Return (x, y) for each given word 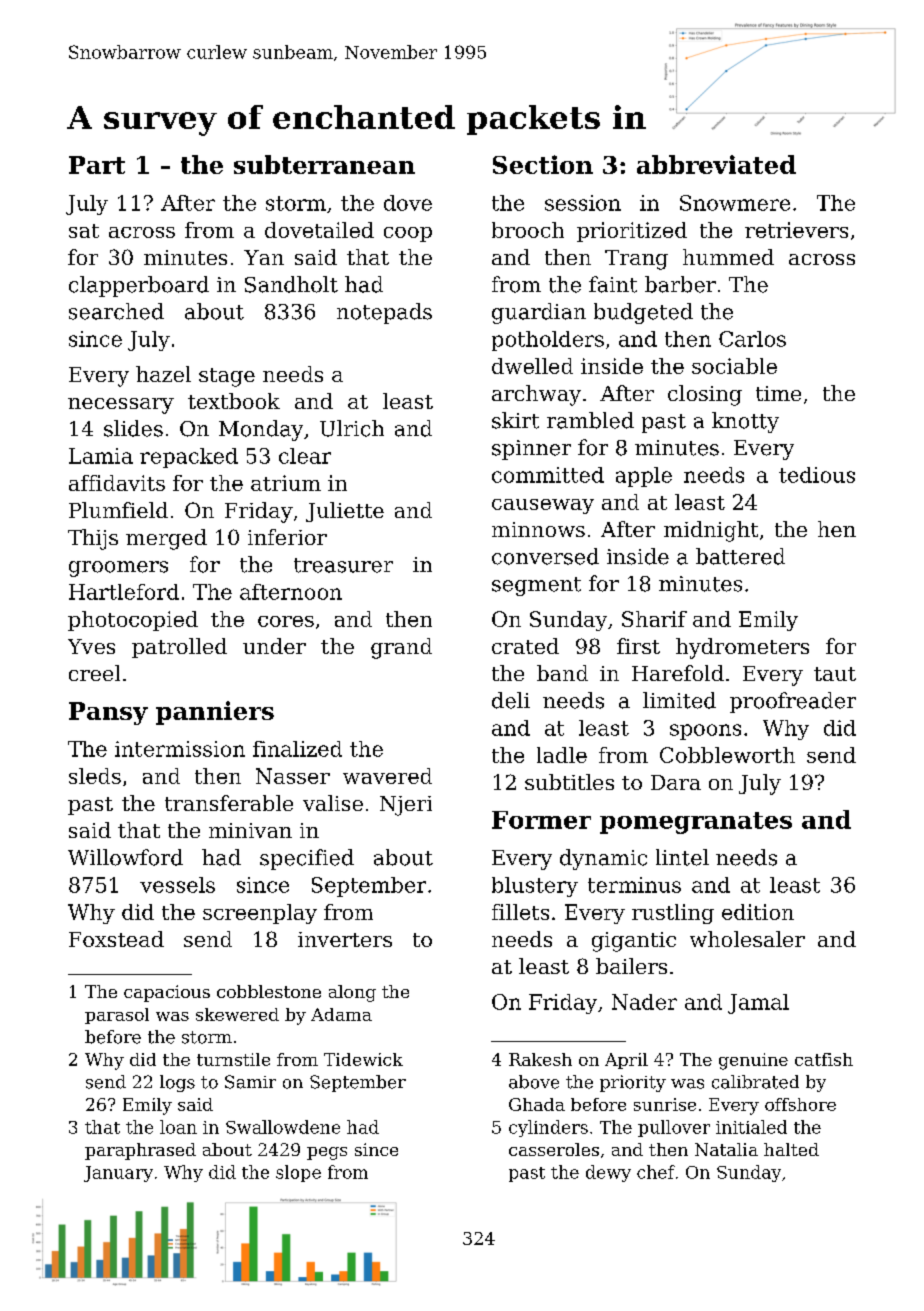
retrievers (796, 230)
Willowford (125, 857)
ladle (562, 755)
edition (758, 912)
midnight (711, 531)
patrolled (179, 648)
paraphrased (140, 1151)
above (534, 1082)
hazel (163, 374)
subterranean (324, 164)
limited (679, 700)
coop (408, 234)
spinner (531, 450)
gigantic (634, 942)
